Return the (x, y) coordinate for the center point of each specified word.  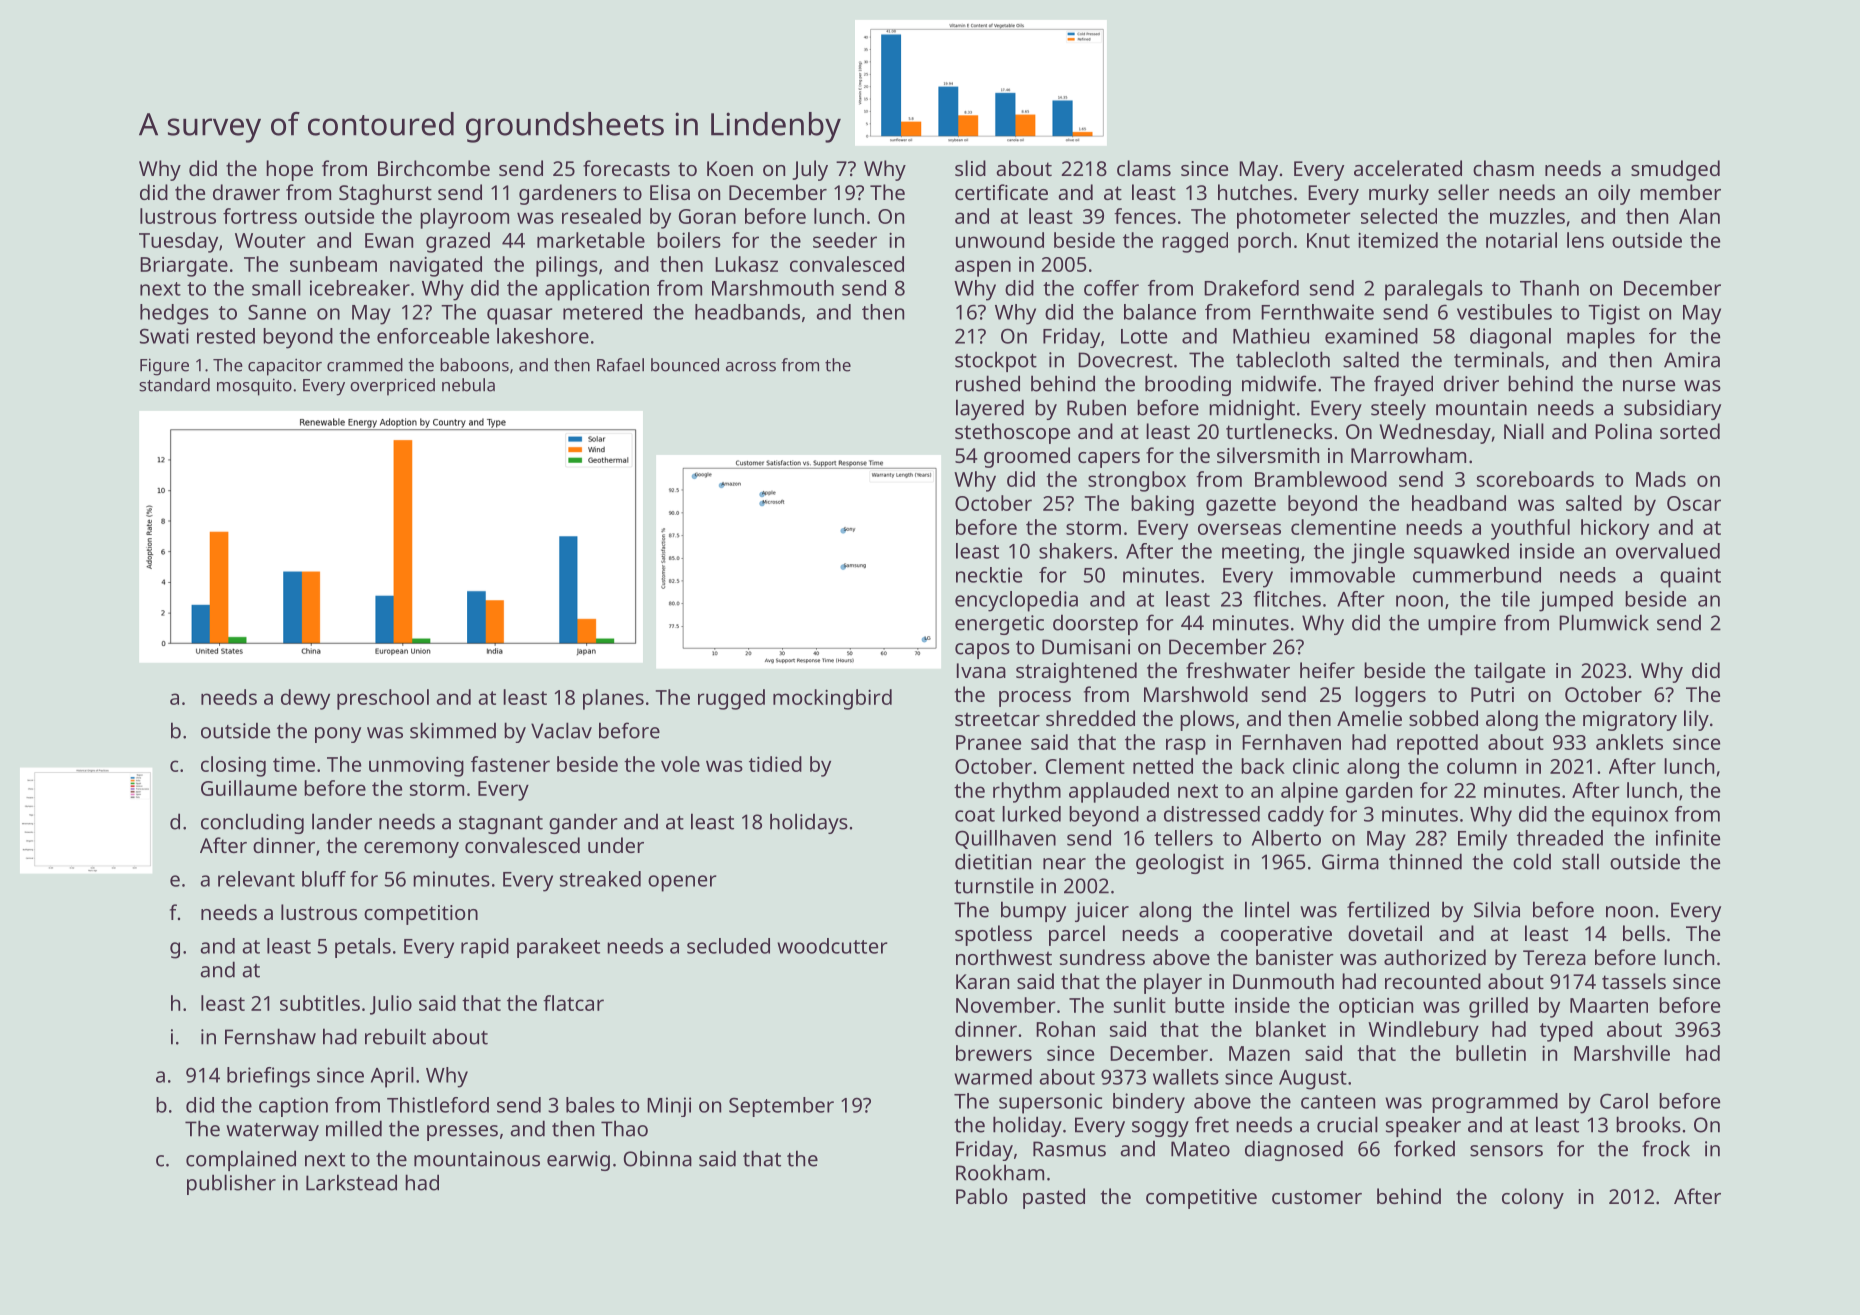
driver (1471, 383)
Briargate (184, 267)
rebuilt (395, 1036)
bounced (685, 365)
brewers (994, 1053)
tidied (775, 764)
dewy (305, 699)
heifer (1327, 670)
